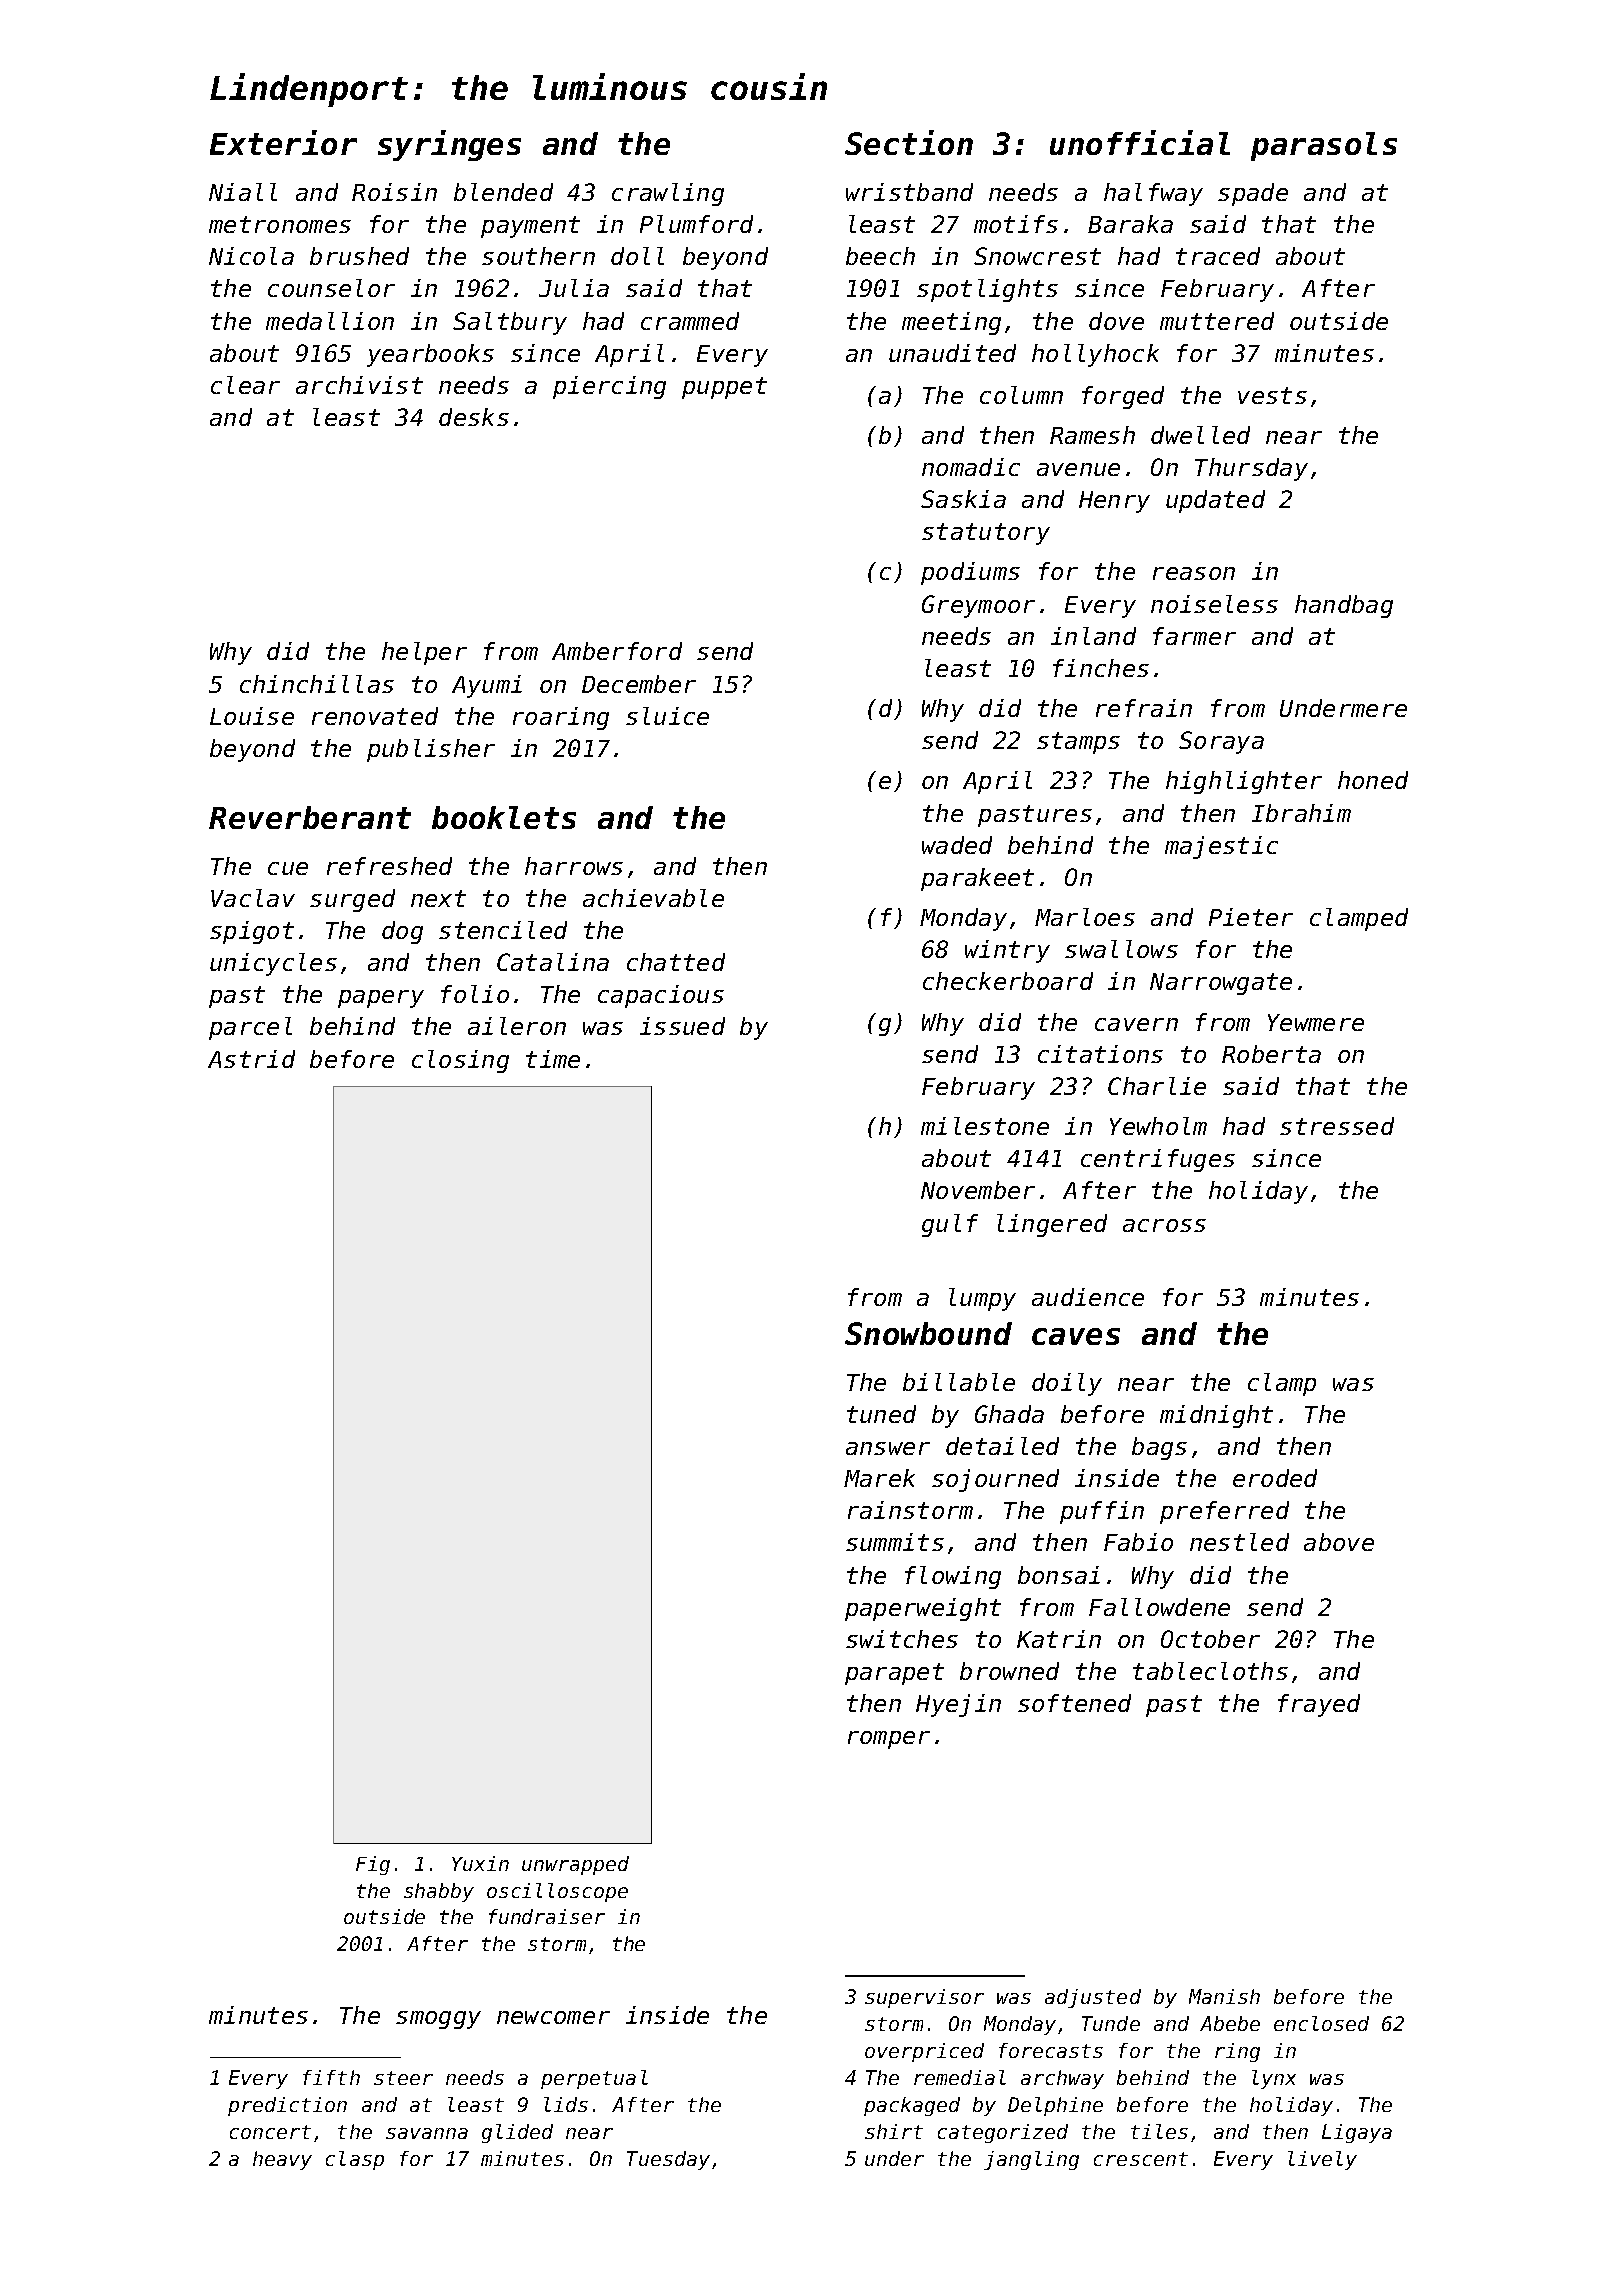 The height and width of the screenshot is (2292, 1620). I want to click on helper, so click(424, 653).
